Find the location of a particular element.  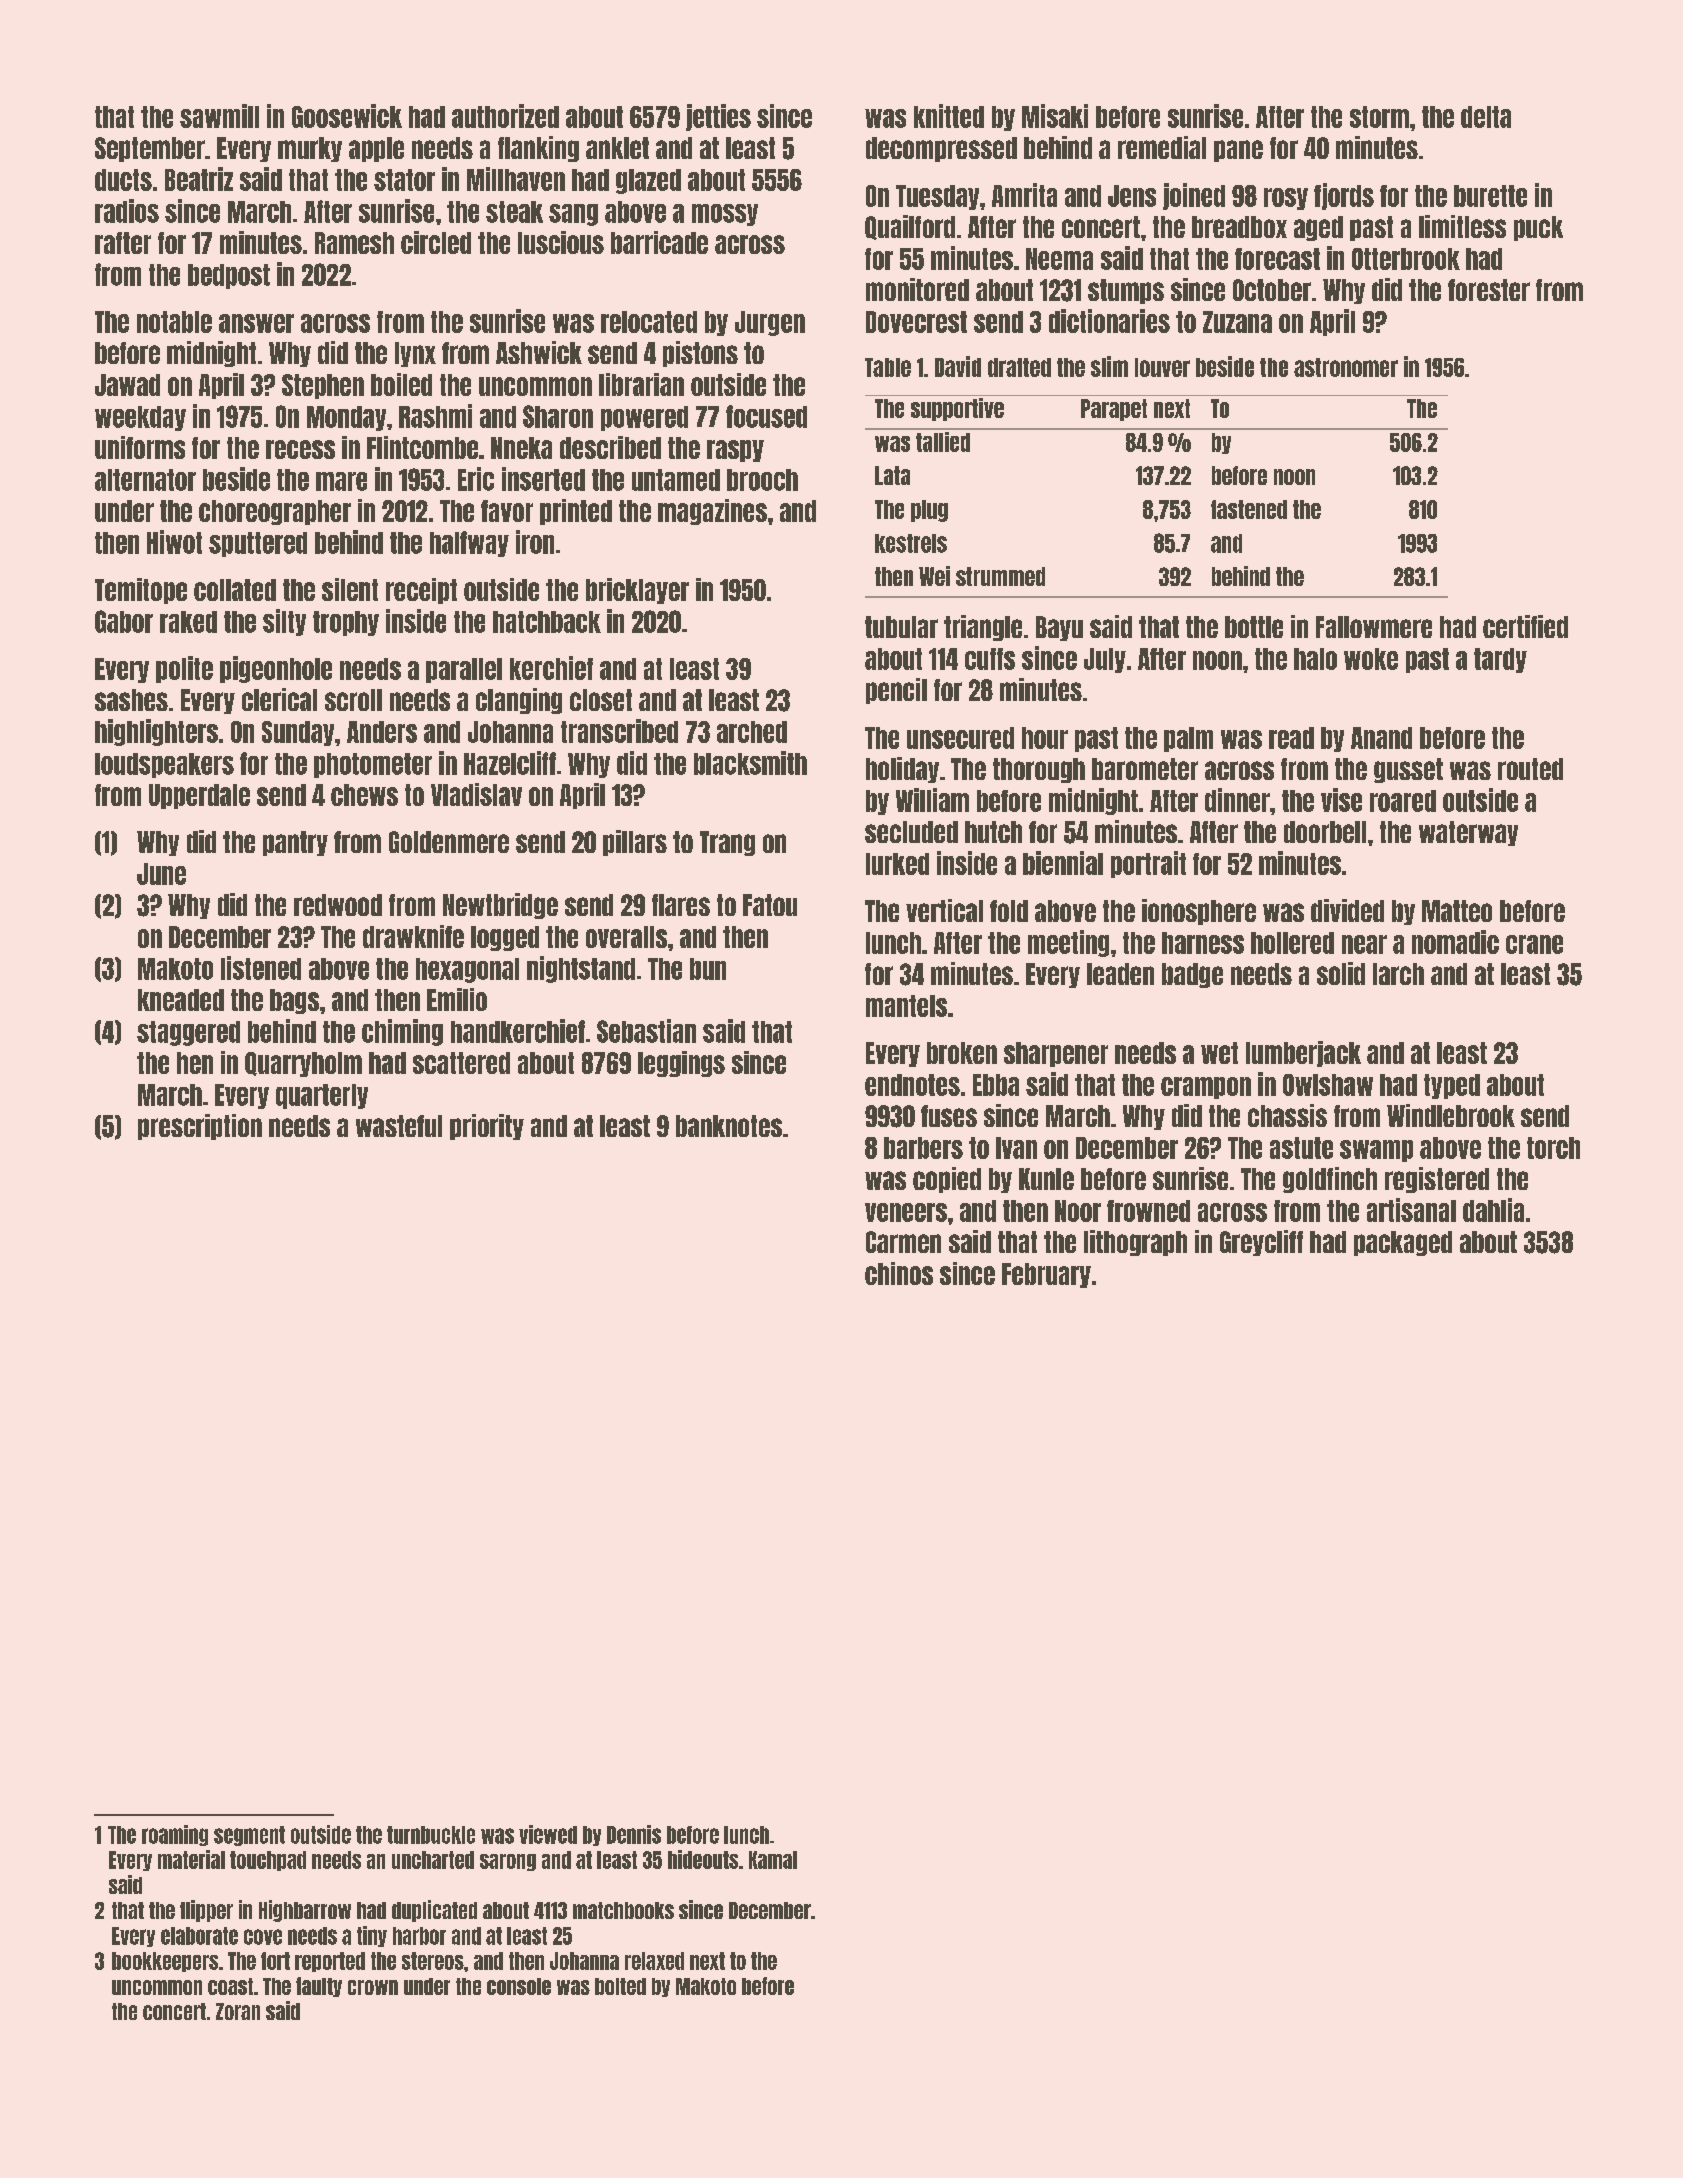

mossy is located at coordinates (725, 215).
